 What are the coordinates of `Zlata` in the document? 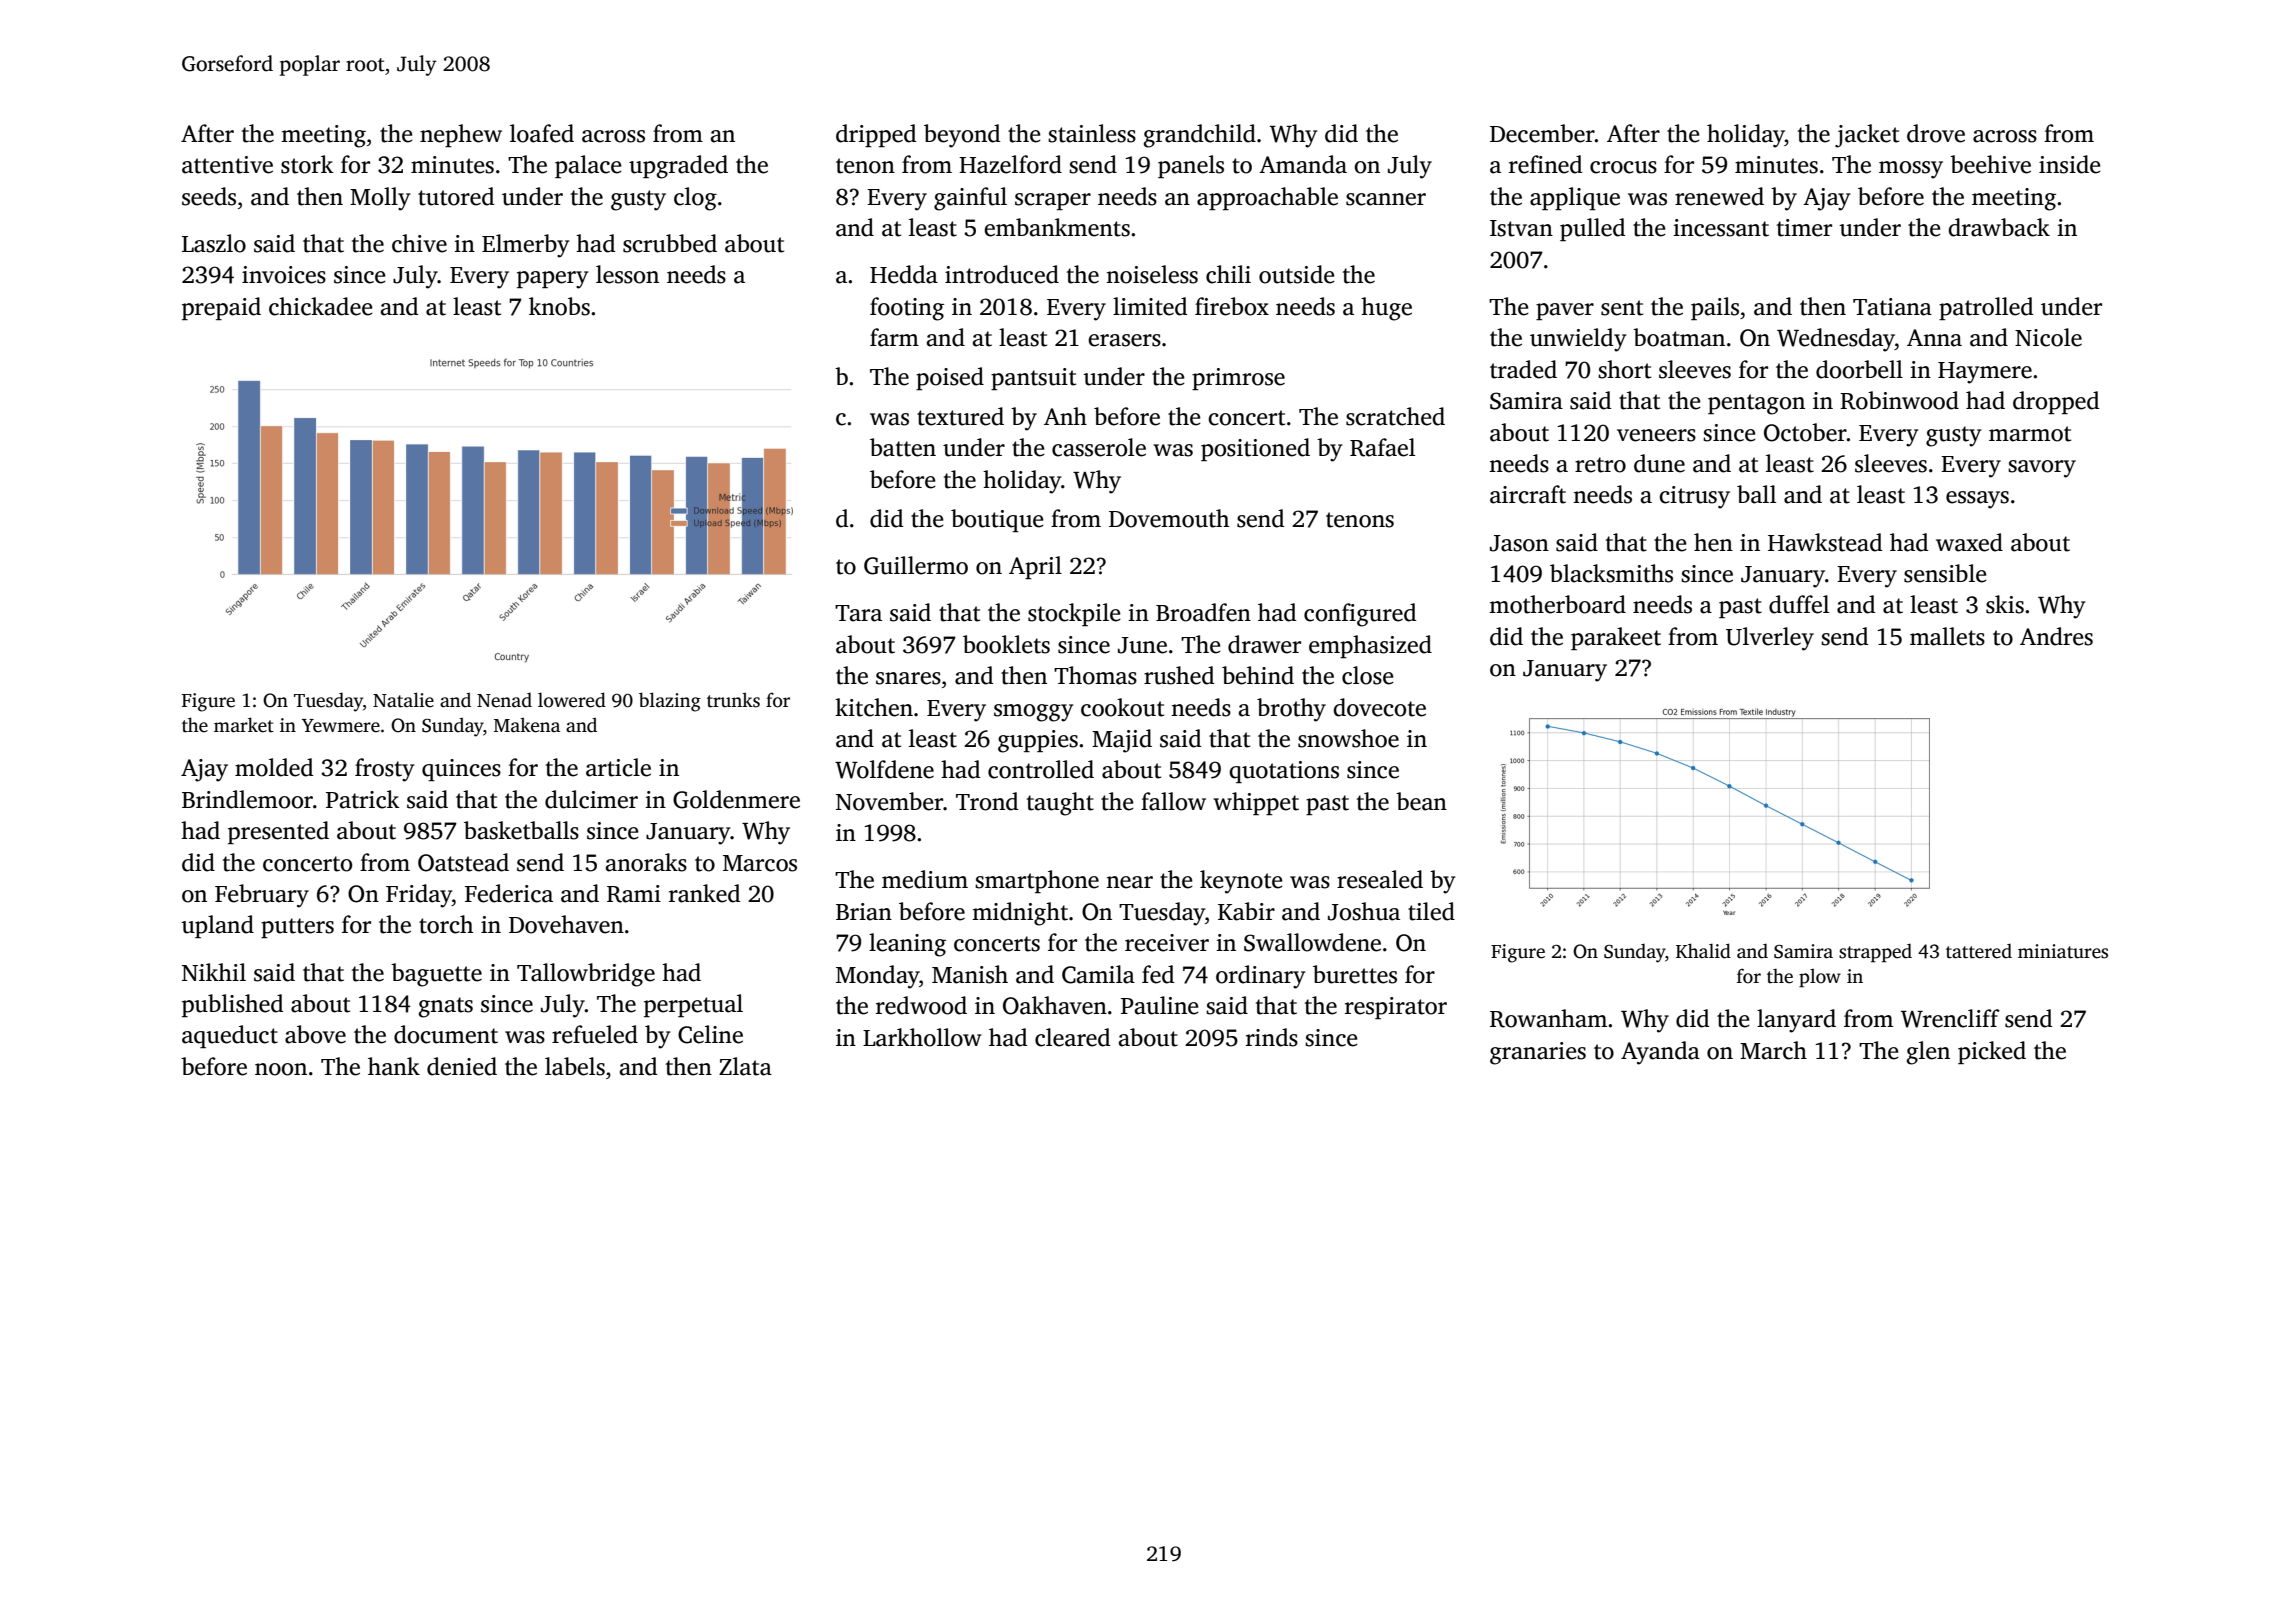 It's located at (745, 1066).
